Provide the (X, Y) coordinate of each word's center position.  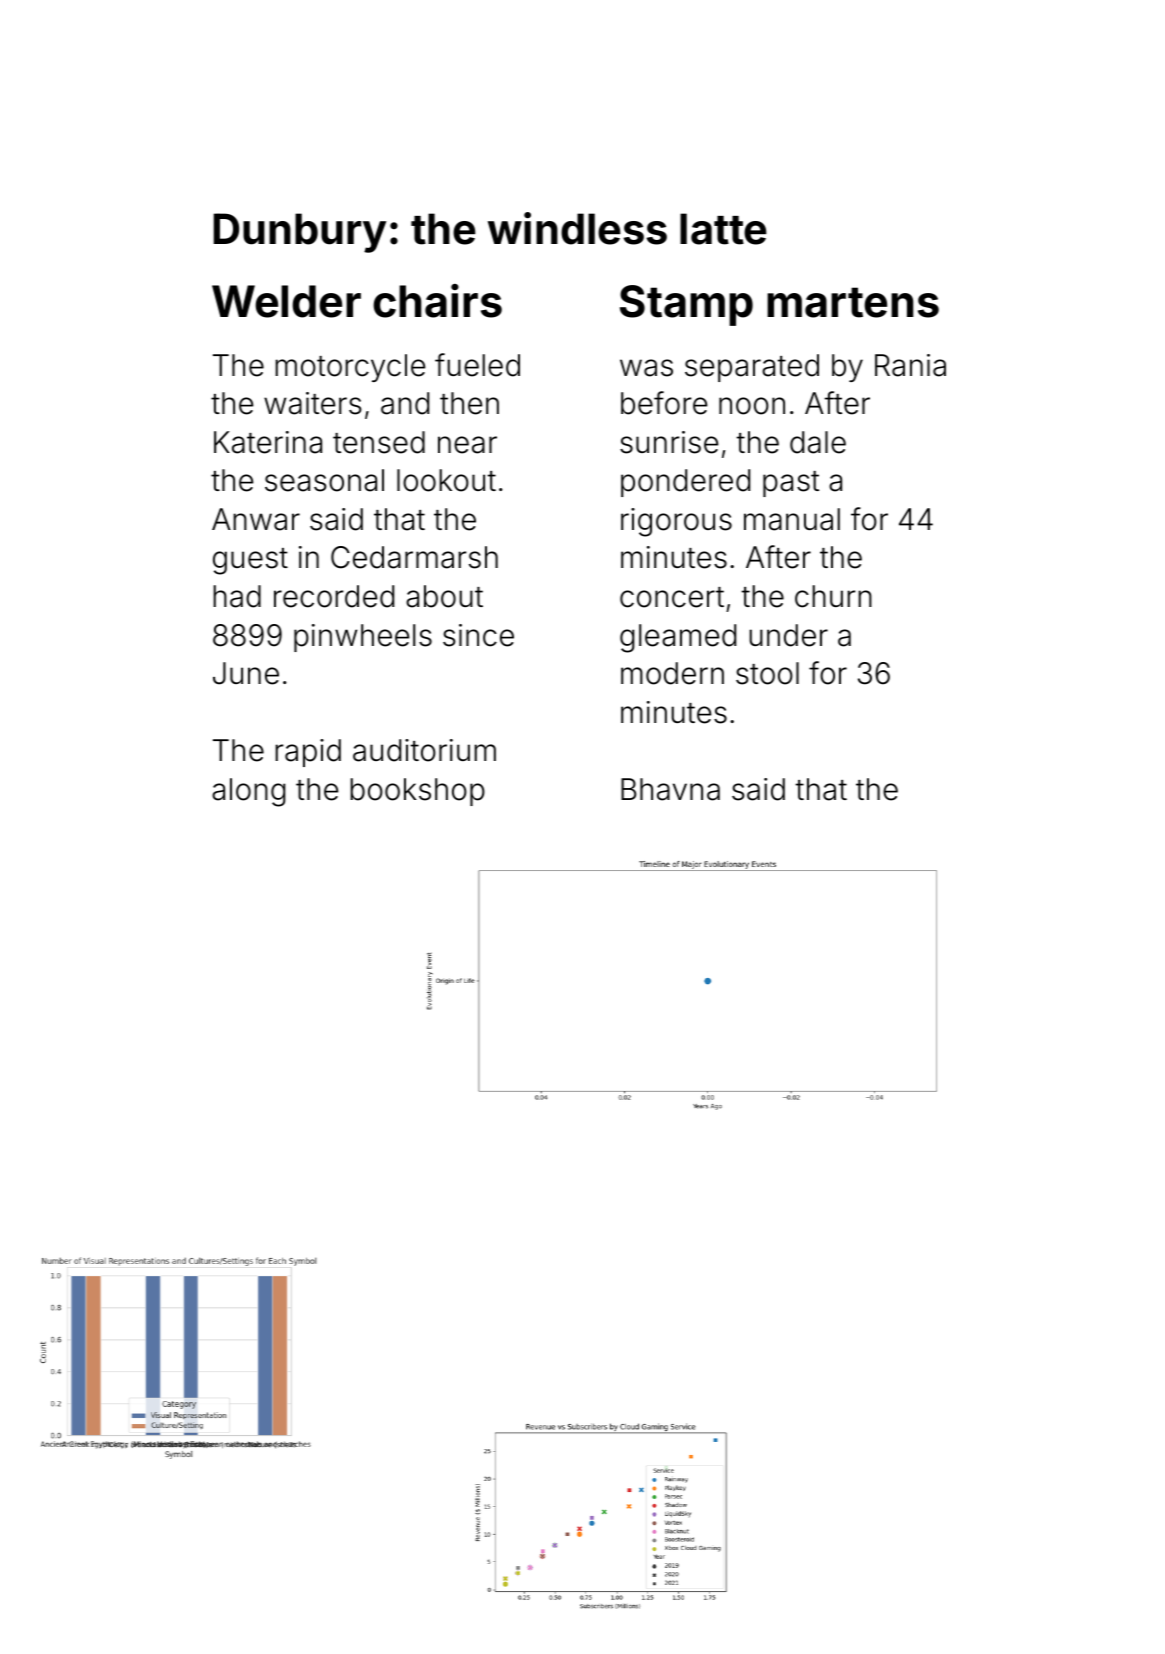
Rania (910, 365)
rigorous (676, 522)
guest (250, 561)
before (664, 403)
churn (833, 596)
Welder (286, 301)
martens (853, 302)
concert (672, 597)
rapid (308, 753)
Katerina (268, 442)
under (788, 635)
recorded (334, 596)
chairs (437, 301)
